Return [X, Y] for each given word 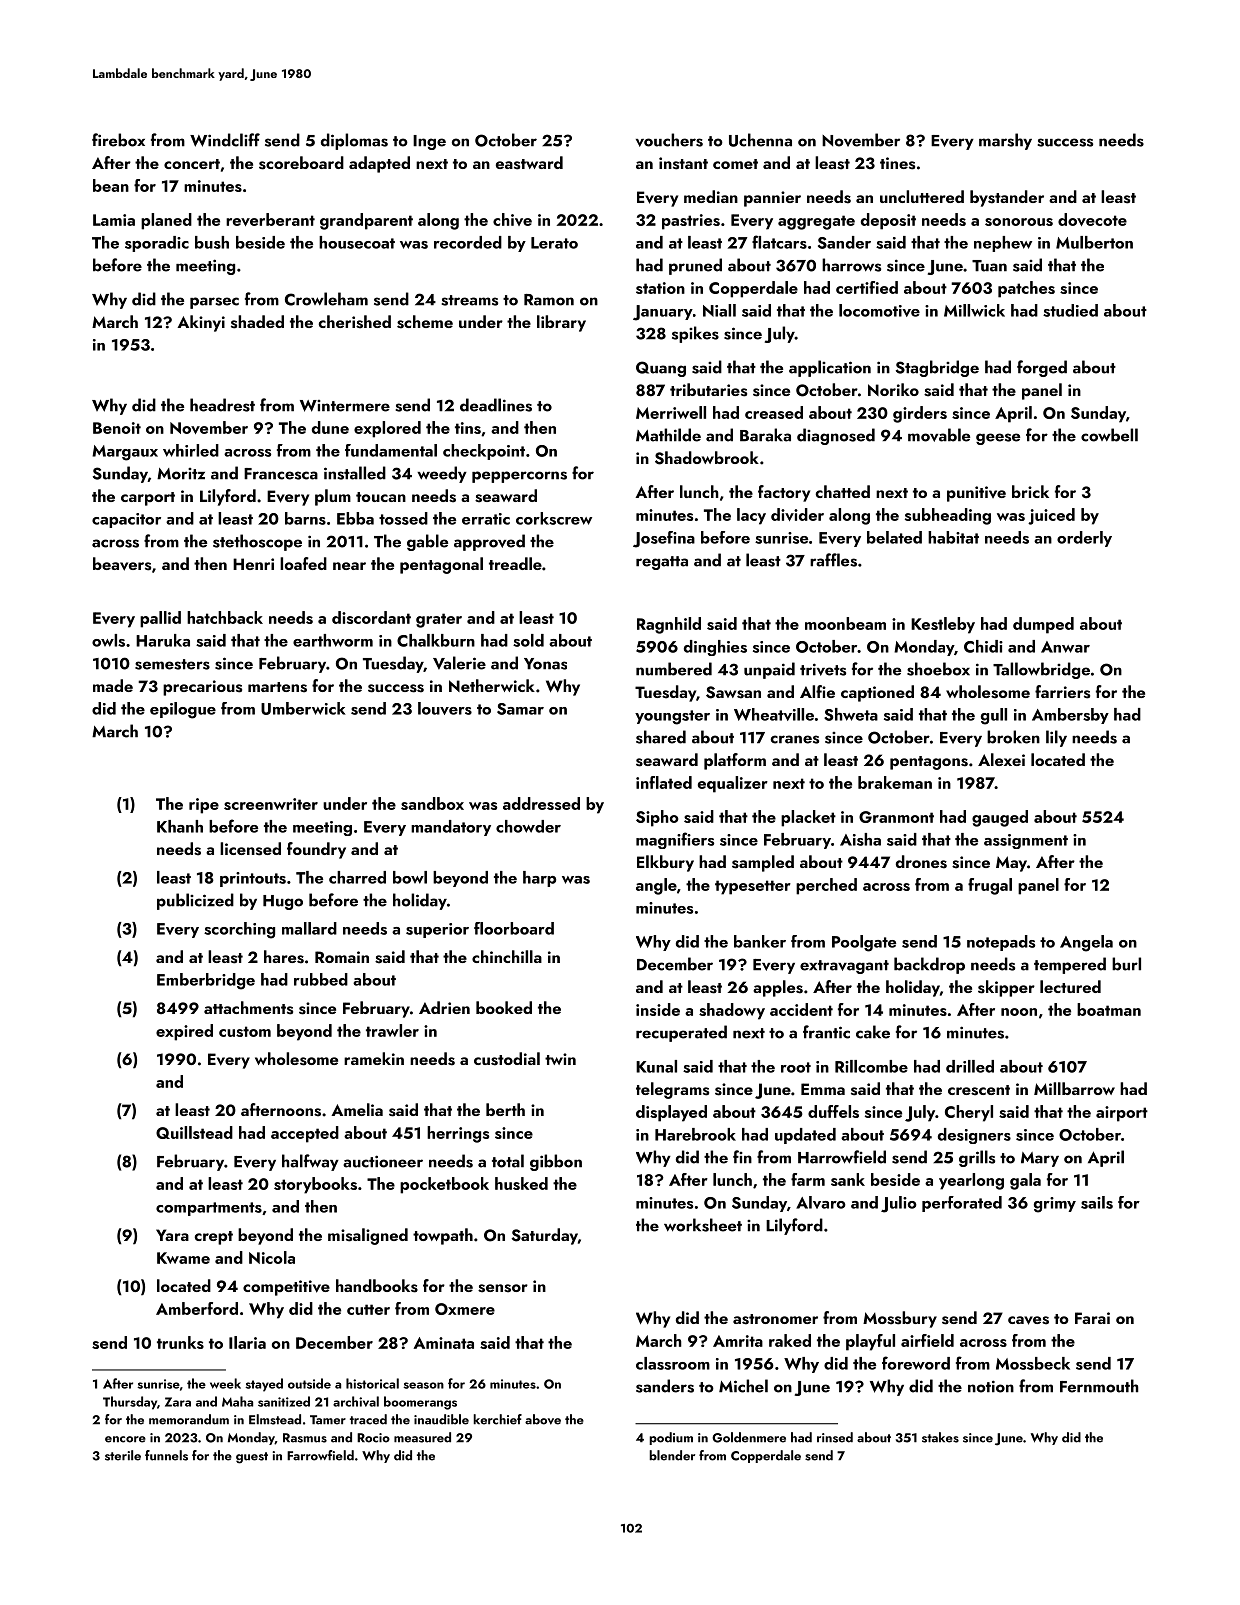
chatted [843, 491]
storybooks [315, 1185]
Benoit [117, 428]
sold [528, 640]
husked [521, 1183]
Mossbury [900, 1319]
